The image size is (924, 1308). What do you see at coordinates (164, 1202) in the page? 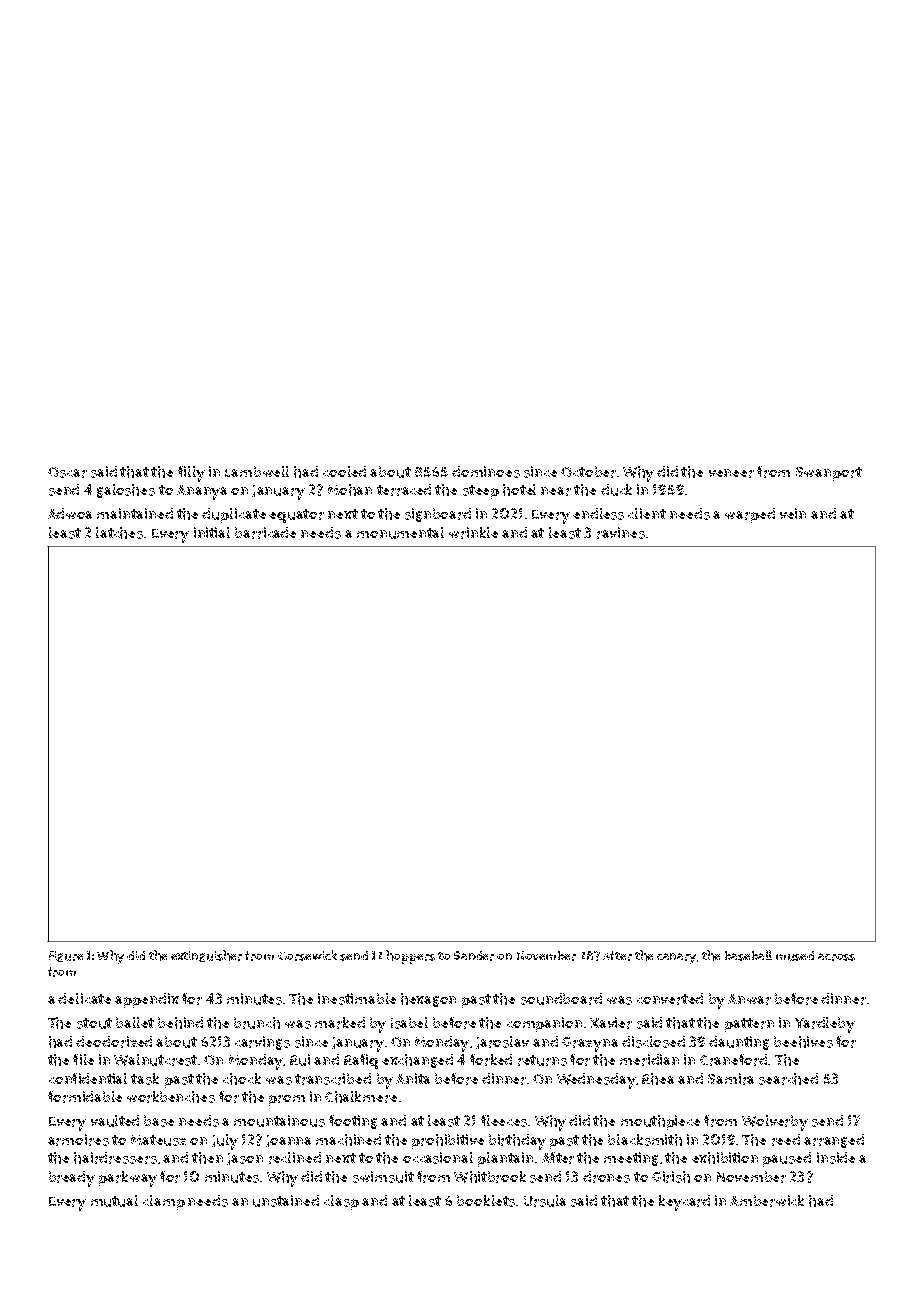
I see `clamp` at bounding box center [164, 1202].
